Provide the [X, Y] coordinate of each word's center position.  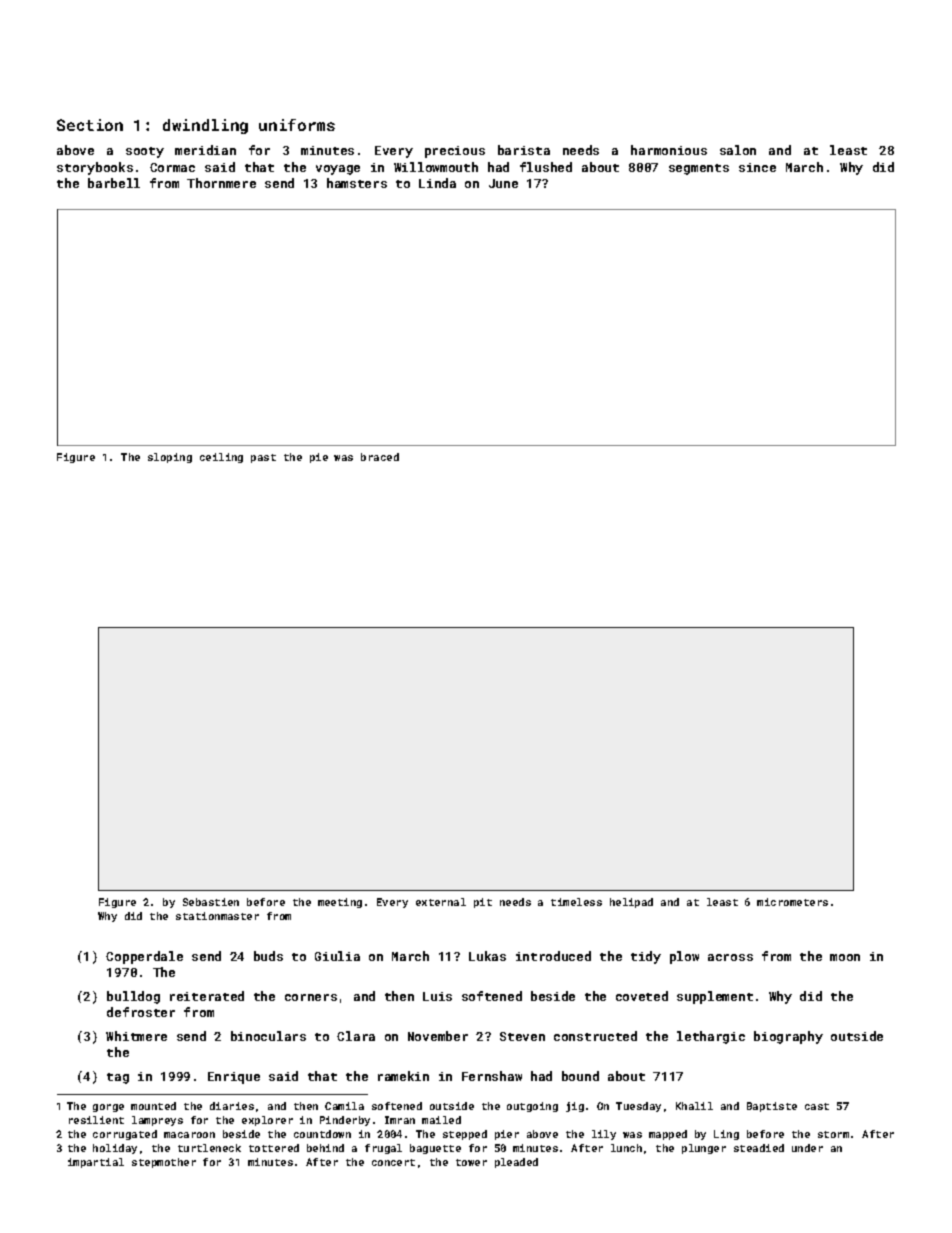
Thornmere [221, 183]
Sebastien [211, 902]
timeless [576, 902]
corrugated [125, 1135]
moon [845, 957]
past [263, 458]
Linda [437, 183]
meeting [340, 903]
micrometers [792, 902]
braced [380, 457]
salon [738, 150]
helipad [631, 903]
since [757, 167]
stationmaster [217, 916]
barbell [114, 183]
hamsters [357, 183]
